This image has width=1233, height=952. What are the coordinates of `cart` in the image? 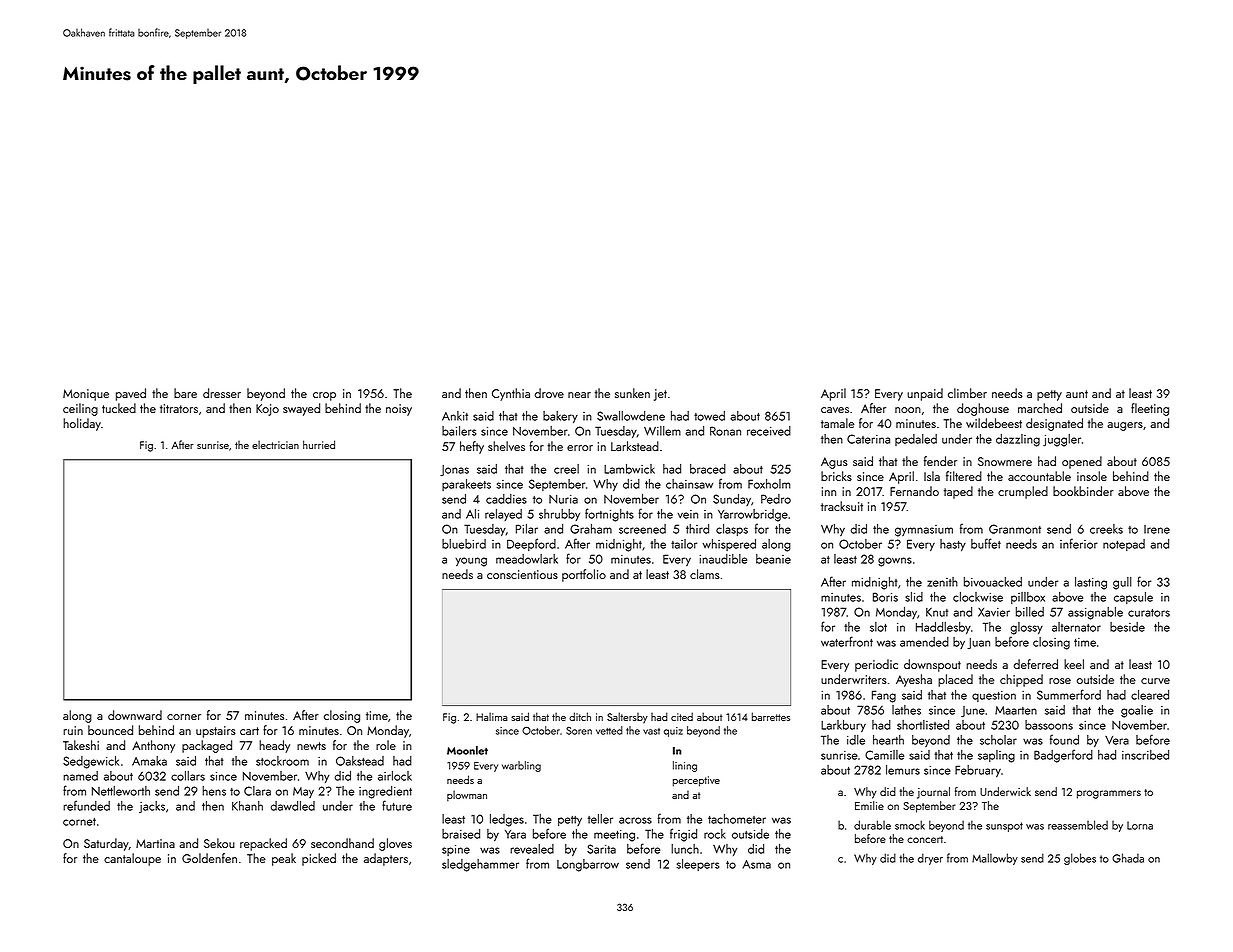 It's located at (249, 731).
